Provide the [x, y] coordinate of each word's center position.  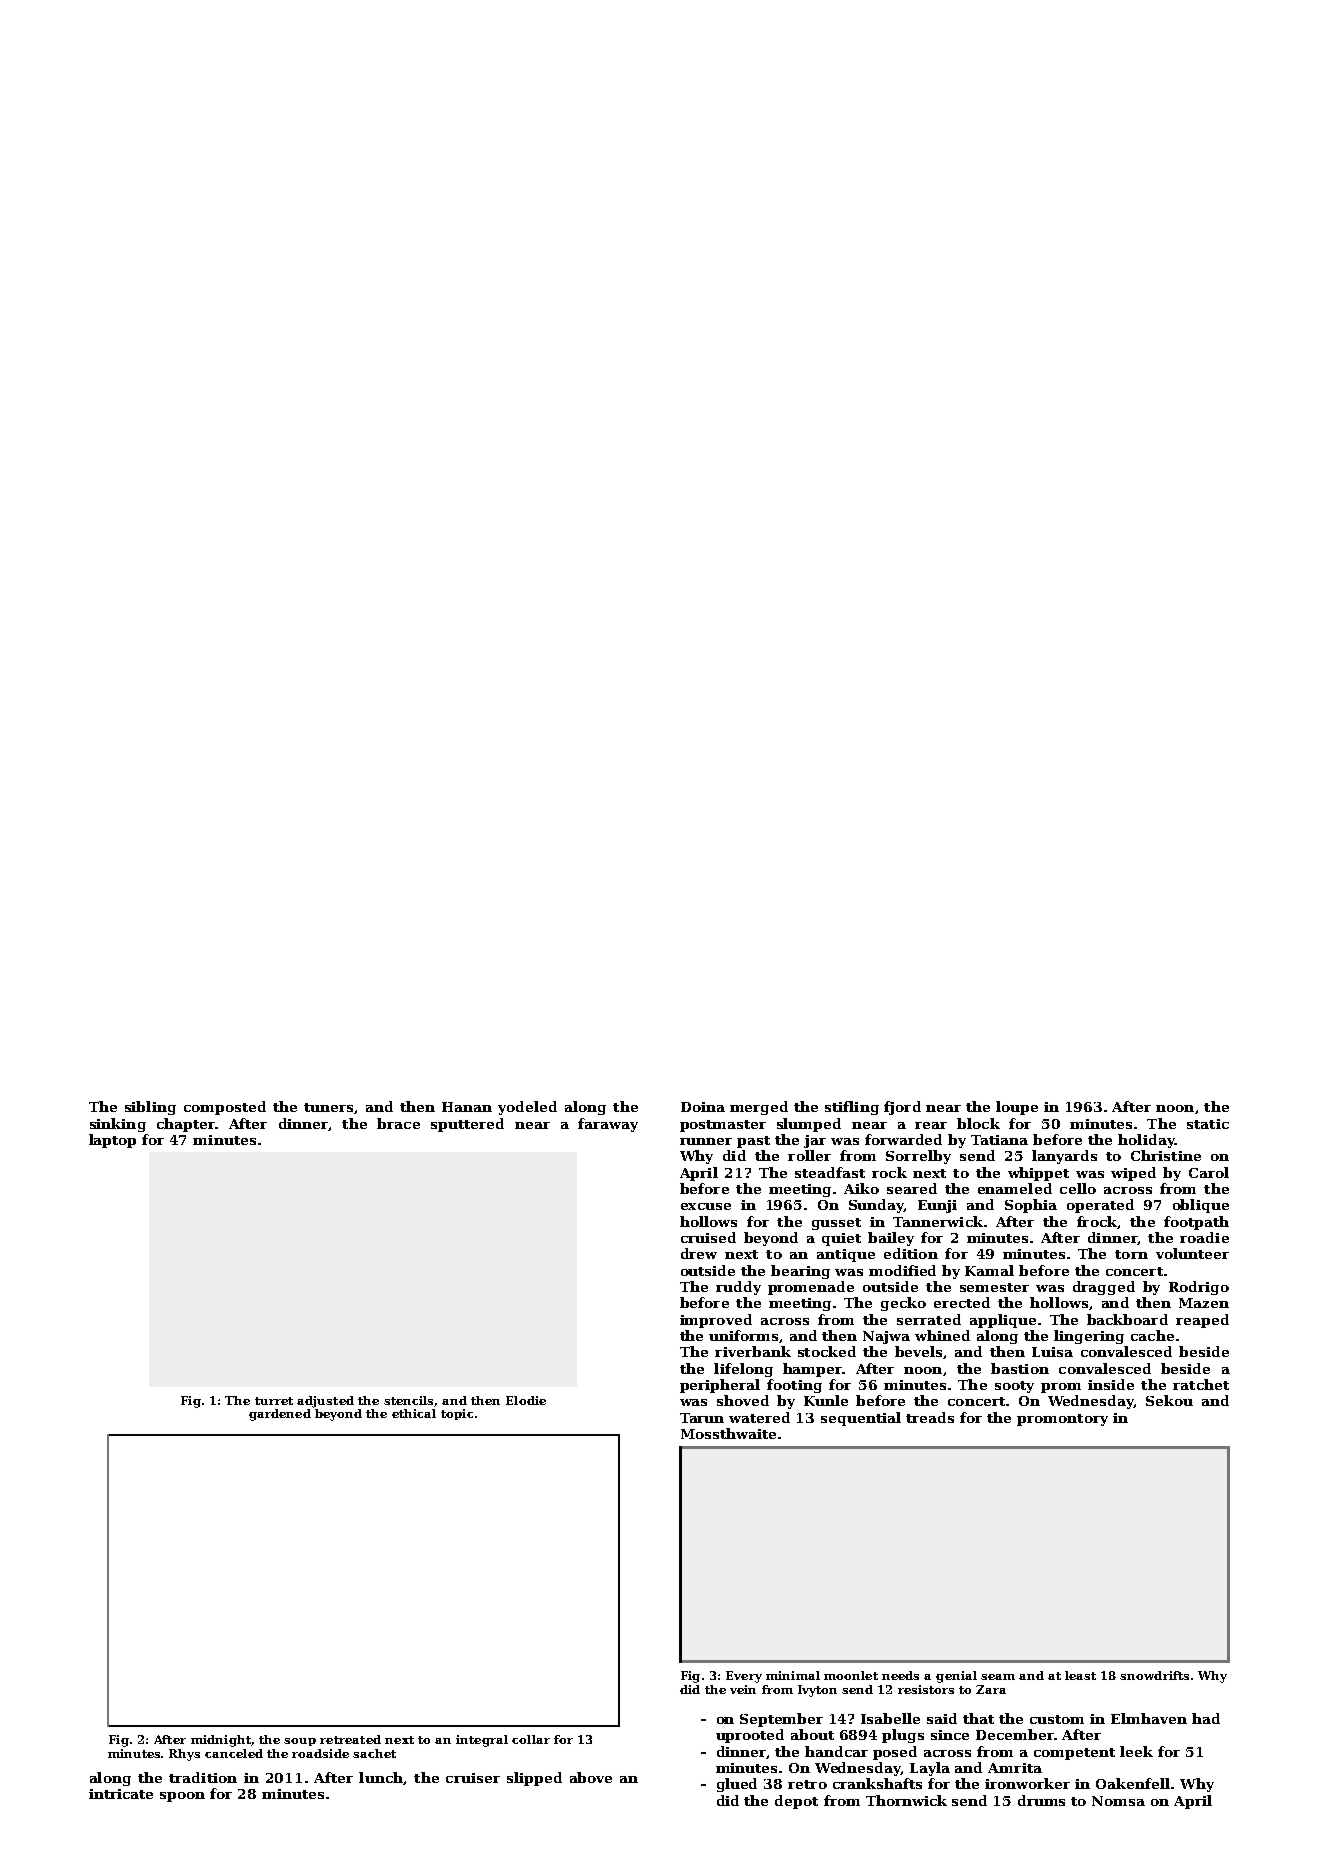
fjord [902, 1108]
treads [930, 1417]
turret [274, 1401]
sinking [118, 1125]
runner [706, 1141]
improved [716, 1321]
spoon [182, 1797]
